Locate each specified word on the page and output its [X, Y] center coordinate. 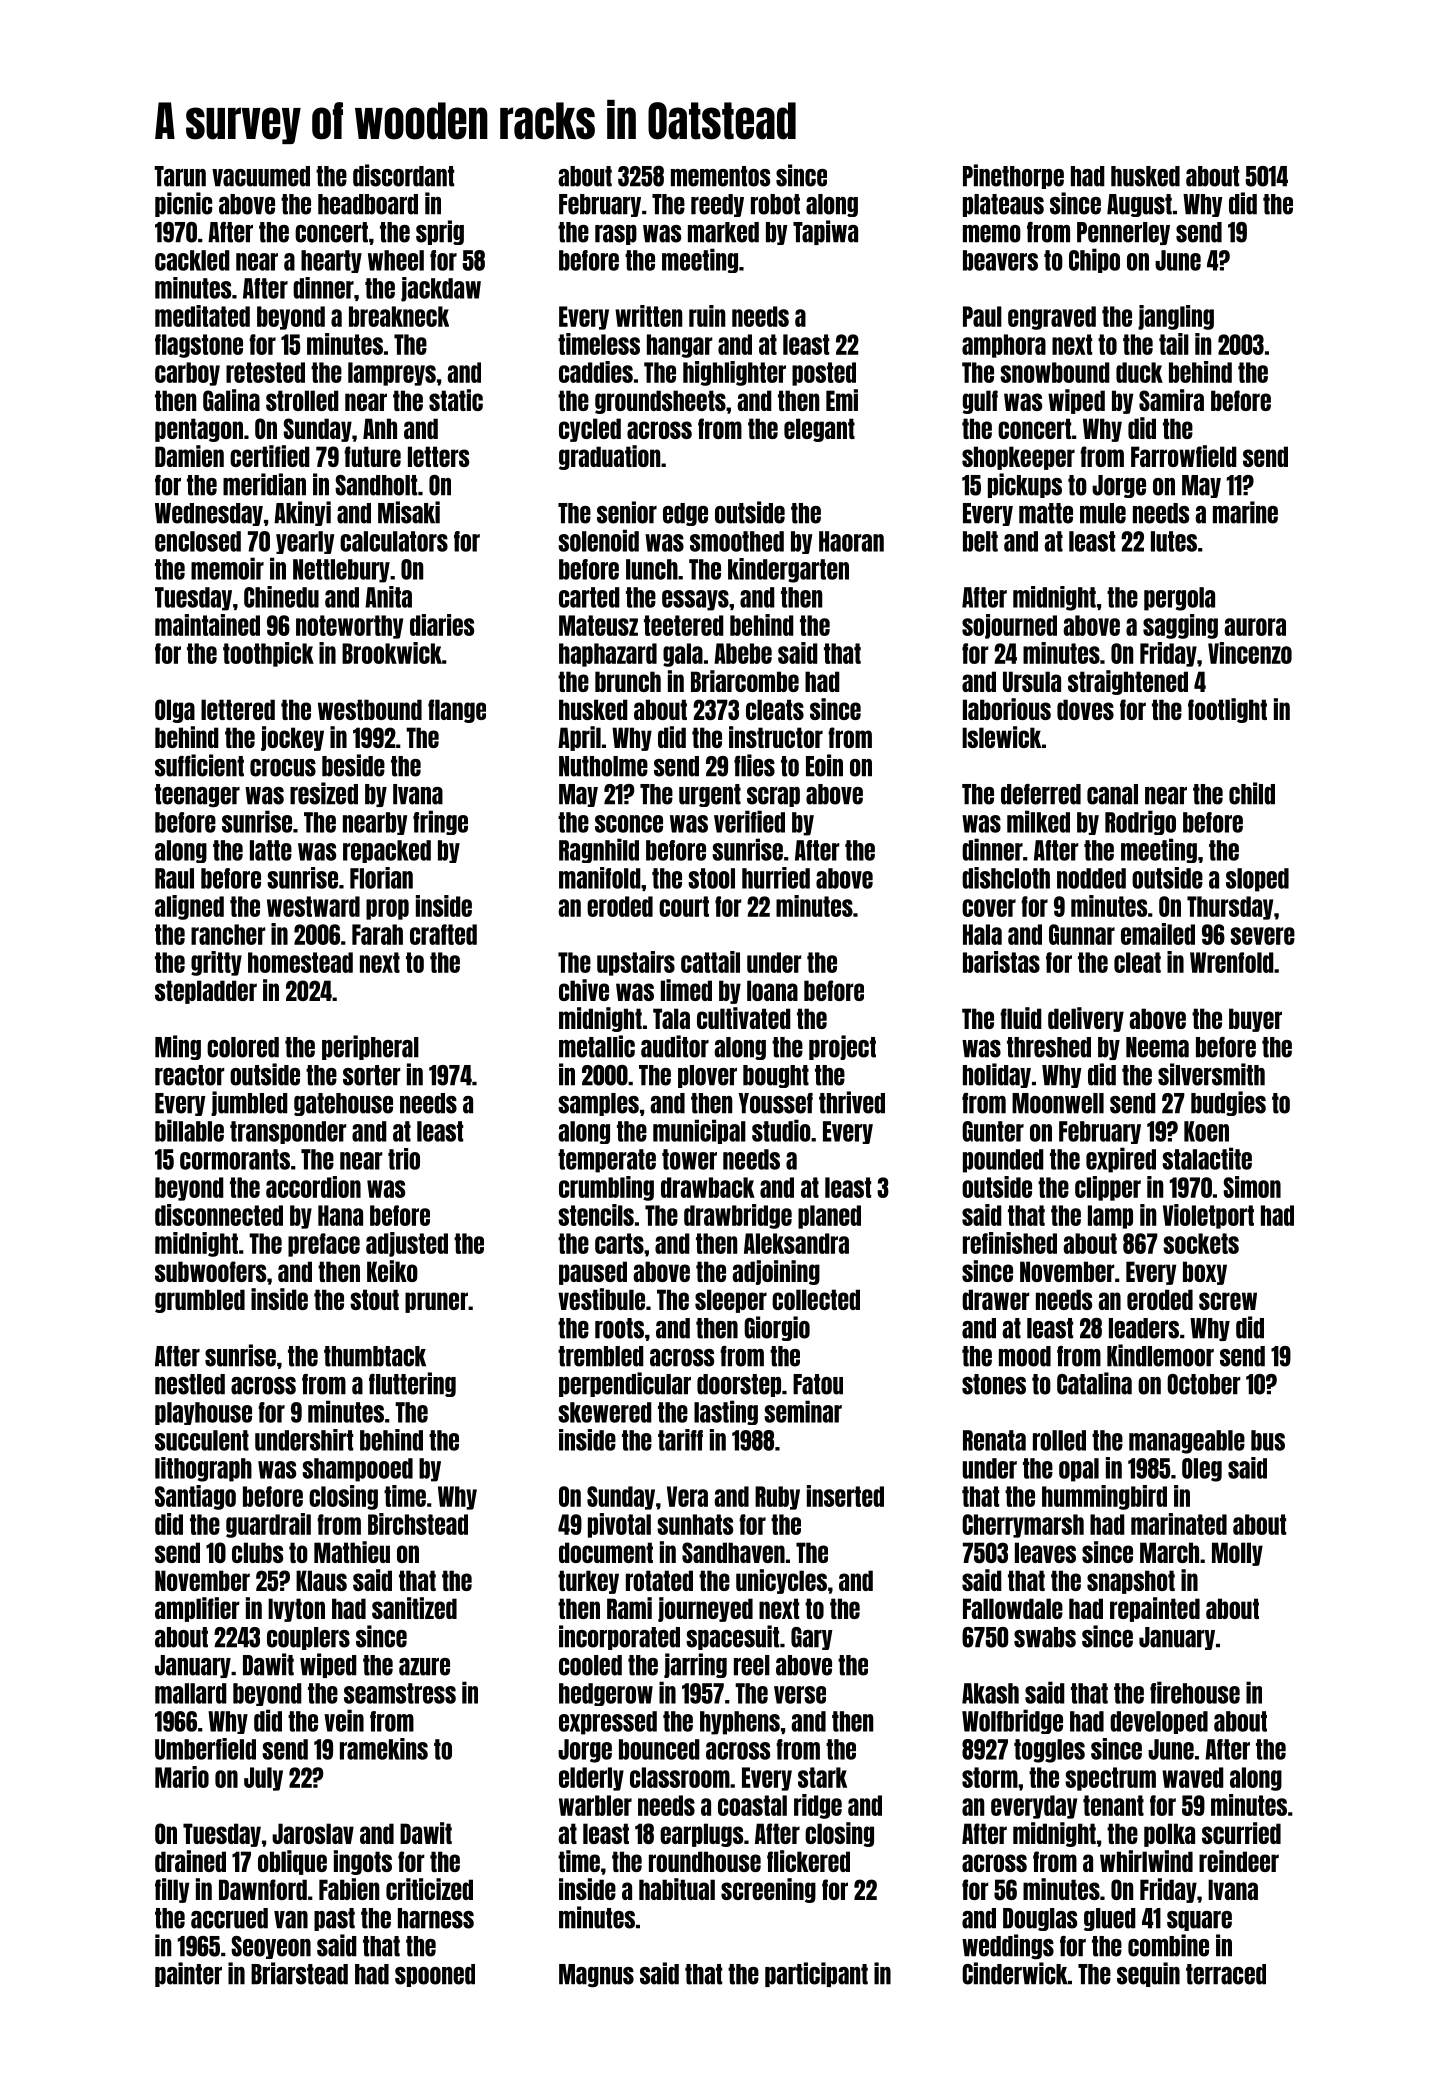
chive [584, 990]
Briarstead [299, 1973]
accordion [313, 1187]
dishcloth [1006, 878]
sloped [1257, 880]
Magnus [596, 1975]
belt [980, 541]
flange [457, 711]
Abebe [743, 653]
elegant [819, 430]
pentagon [199, 430]
